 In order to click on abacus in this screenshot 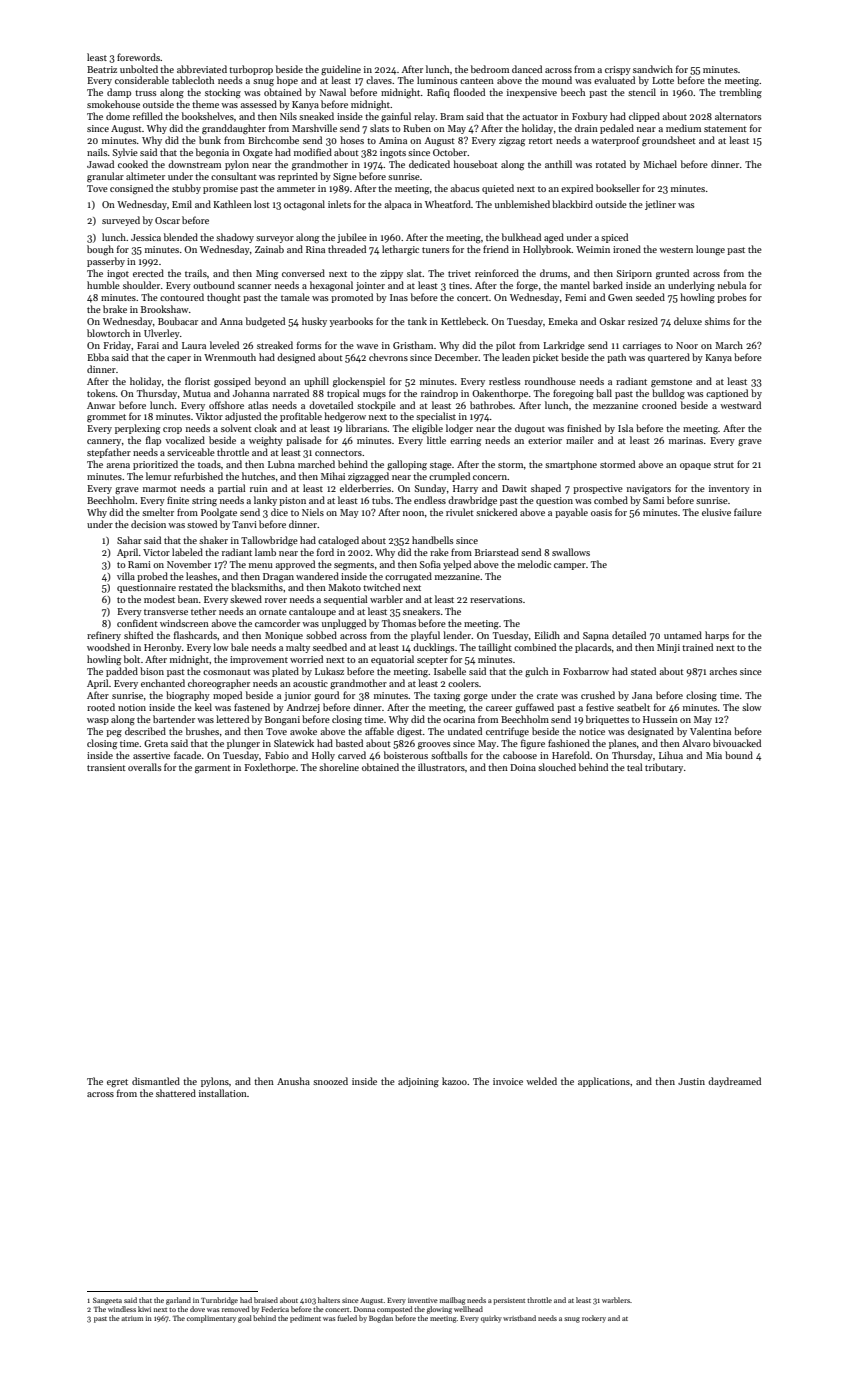, I will do `click(465, 188)`.
